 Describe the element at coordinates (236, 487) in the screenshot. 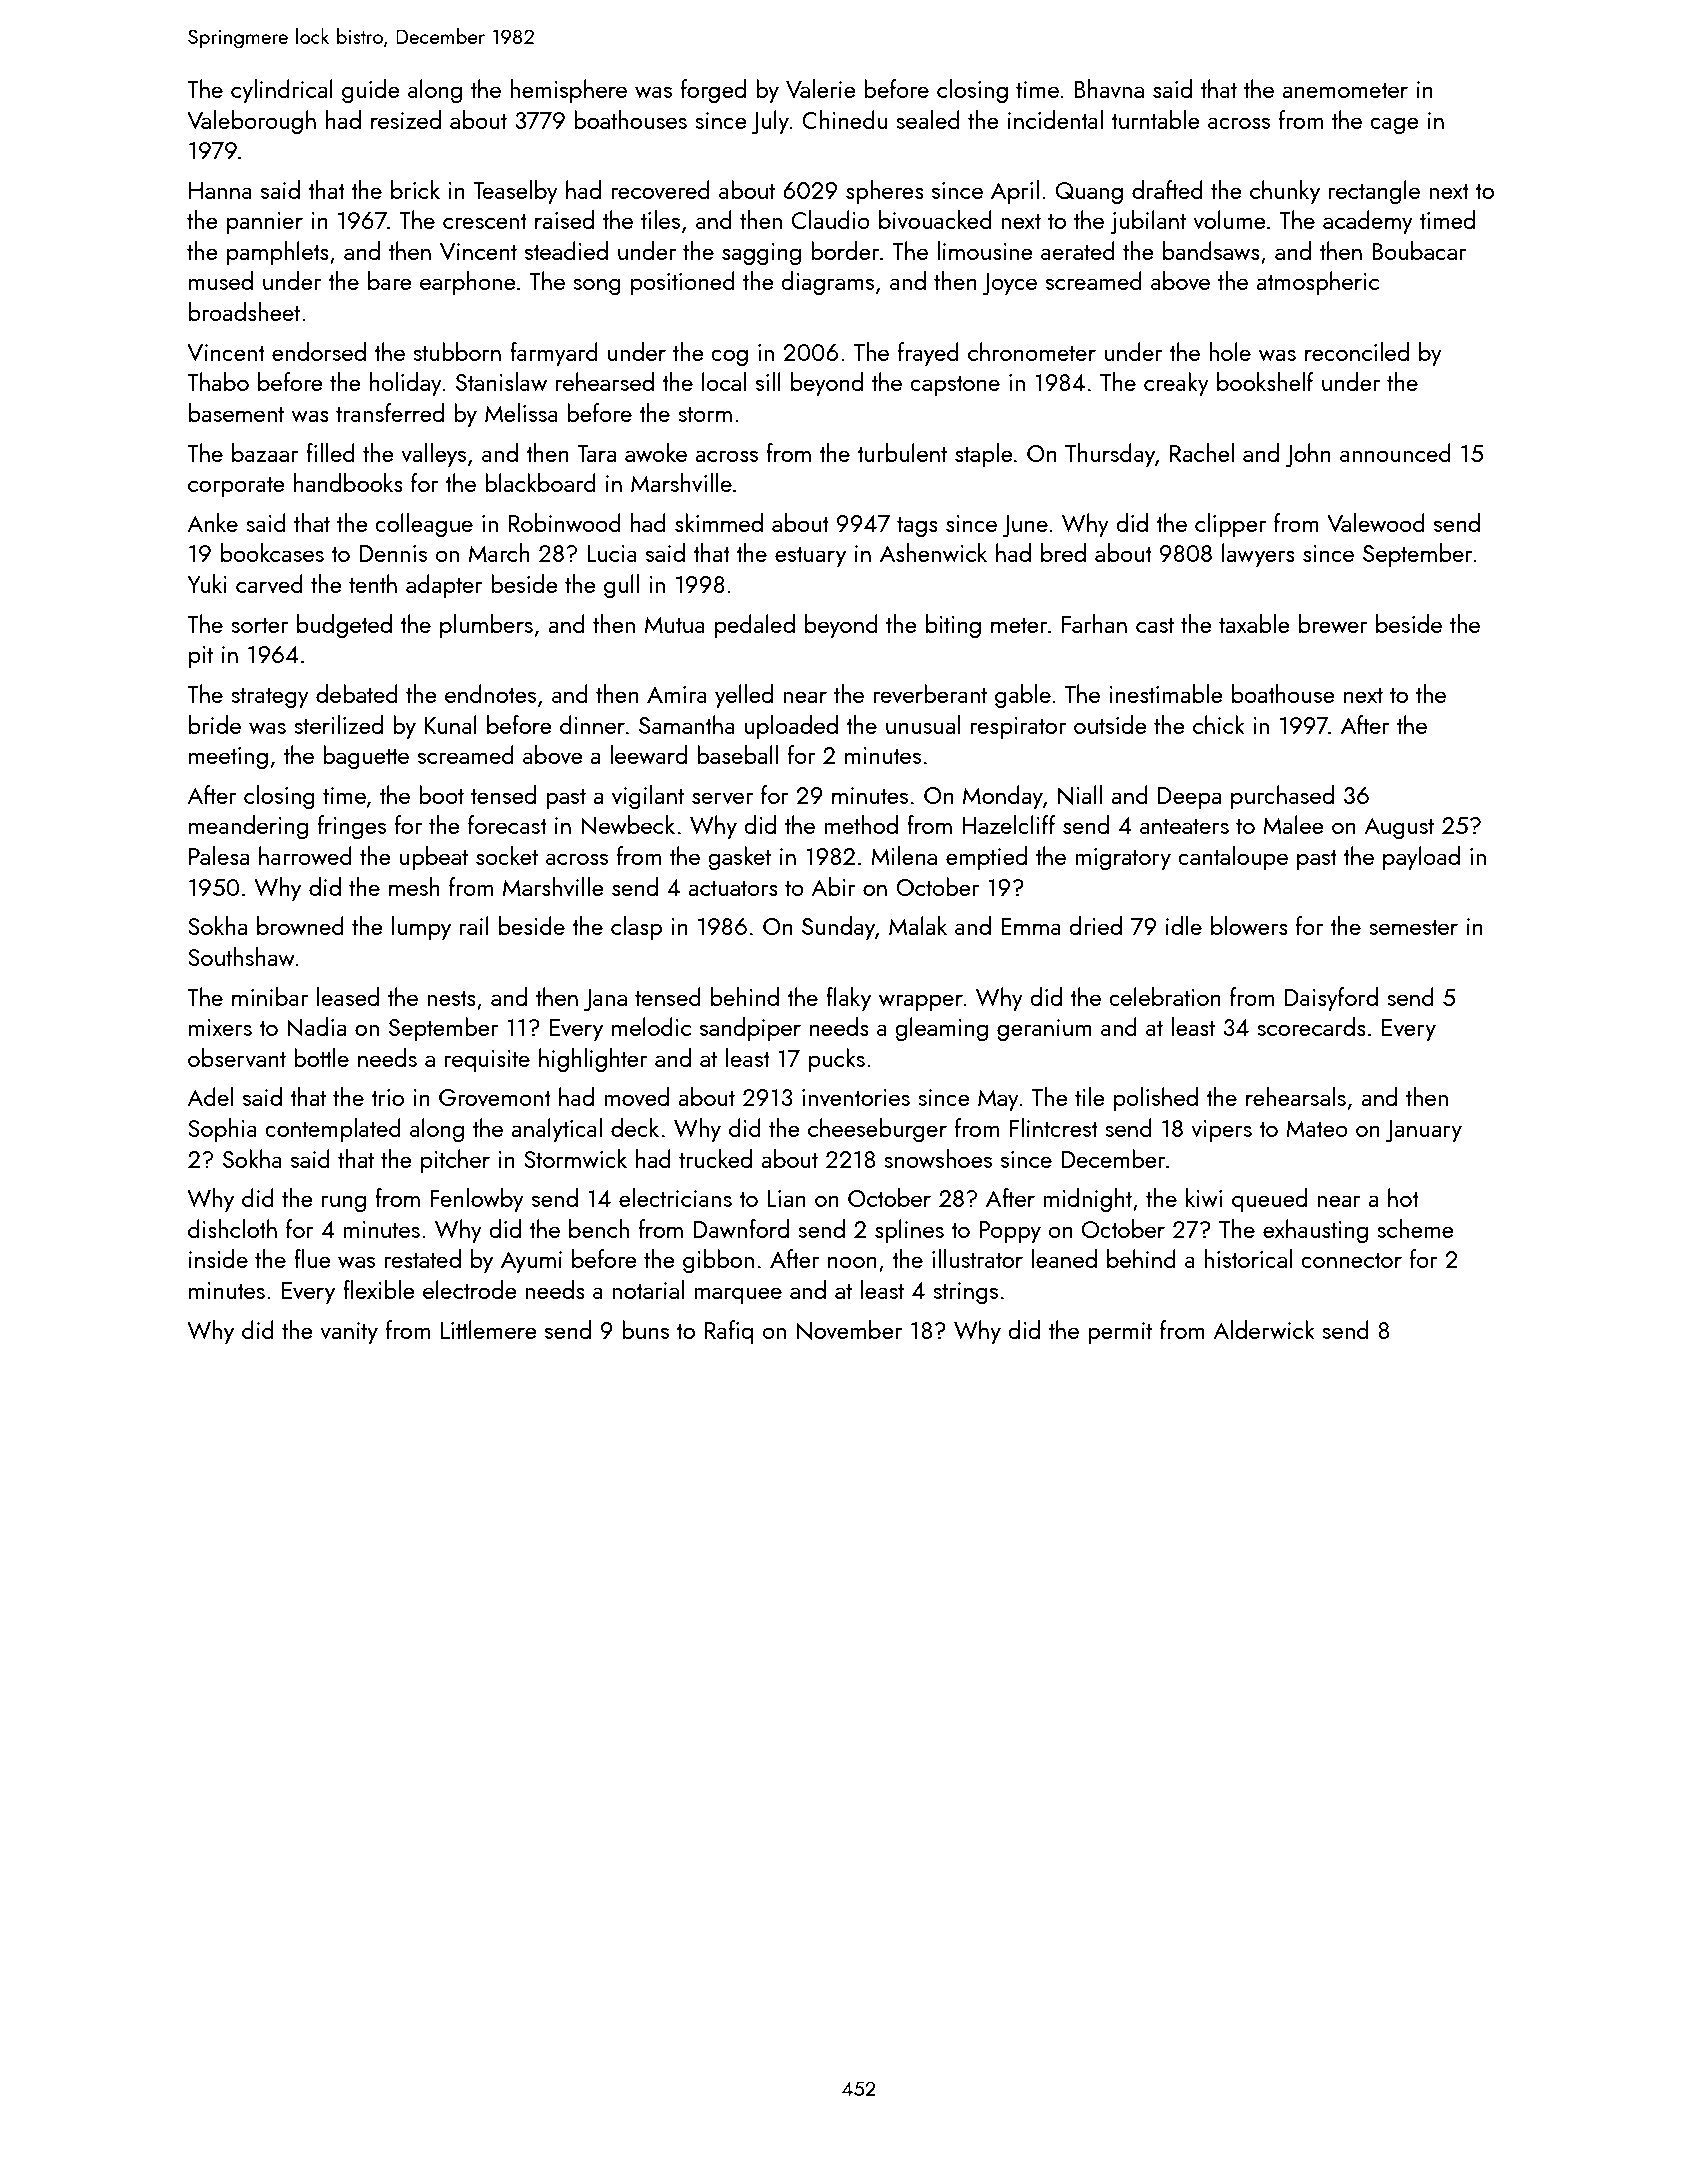

I see `corporate` at that location.
